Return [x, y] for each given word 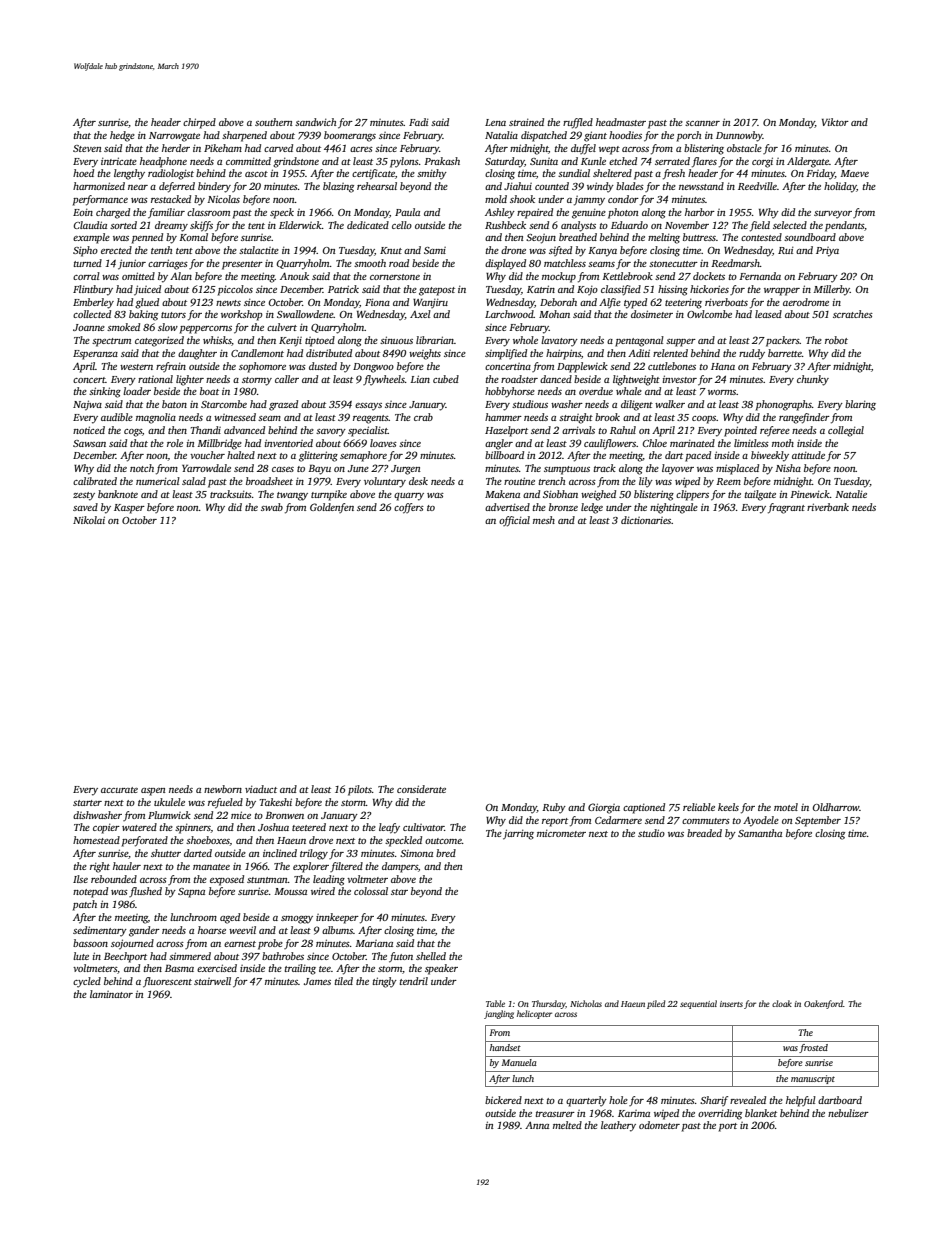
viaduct [261, 789]
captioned [644, 808]
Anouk [294, 276]
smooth [370, 263]
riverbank [828, 507]
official [514, 521]
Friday [820, 174]
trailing [300, 969]
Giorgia [604, 808]
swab [272, 507]
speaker [441, 969]
